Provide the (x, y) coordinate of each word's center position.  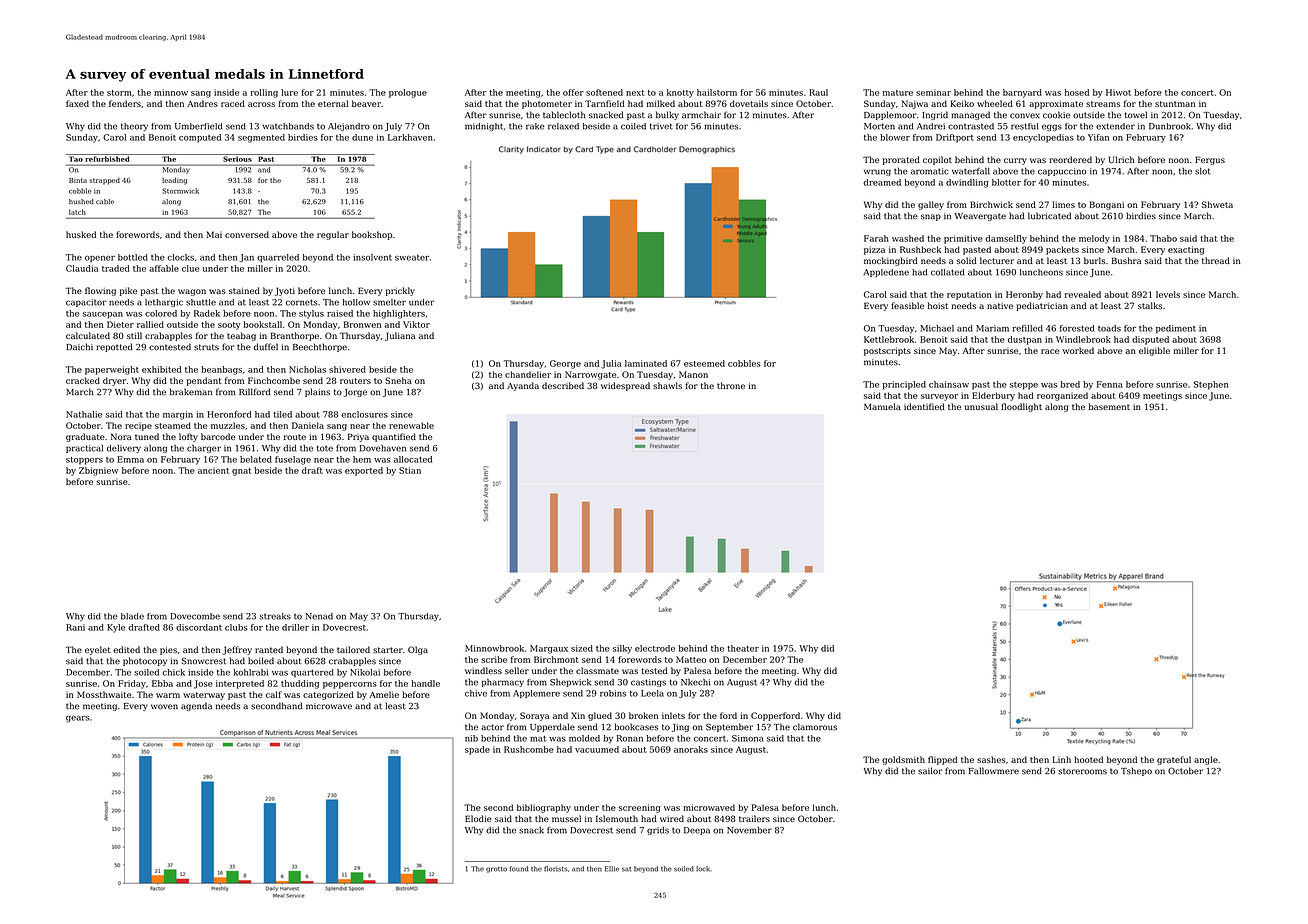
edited (126, 649)
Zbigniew (99, 471)
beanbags (221, 370)
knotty (680, 93)
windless (483, 670)
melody (1094, 239)
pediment (1176, 329)
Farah (876, 238)
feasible (907, 305)
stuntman (1175, 104)
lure (289, 92)
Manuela (882, 406)
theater (743, 648)
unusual (981, 406)
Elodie (478, 818)
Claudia (82, 268)
